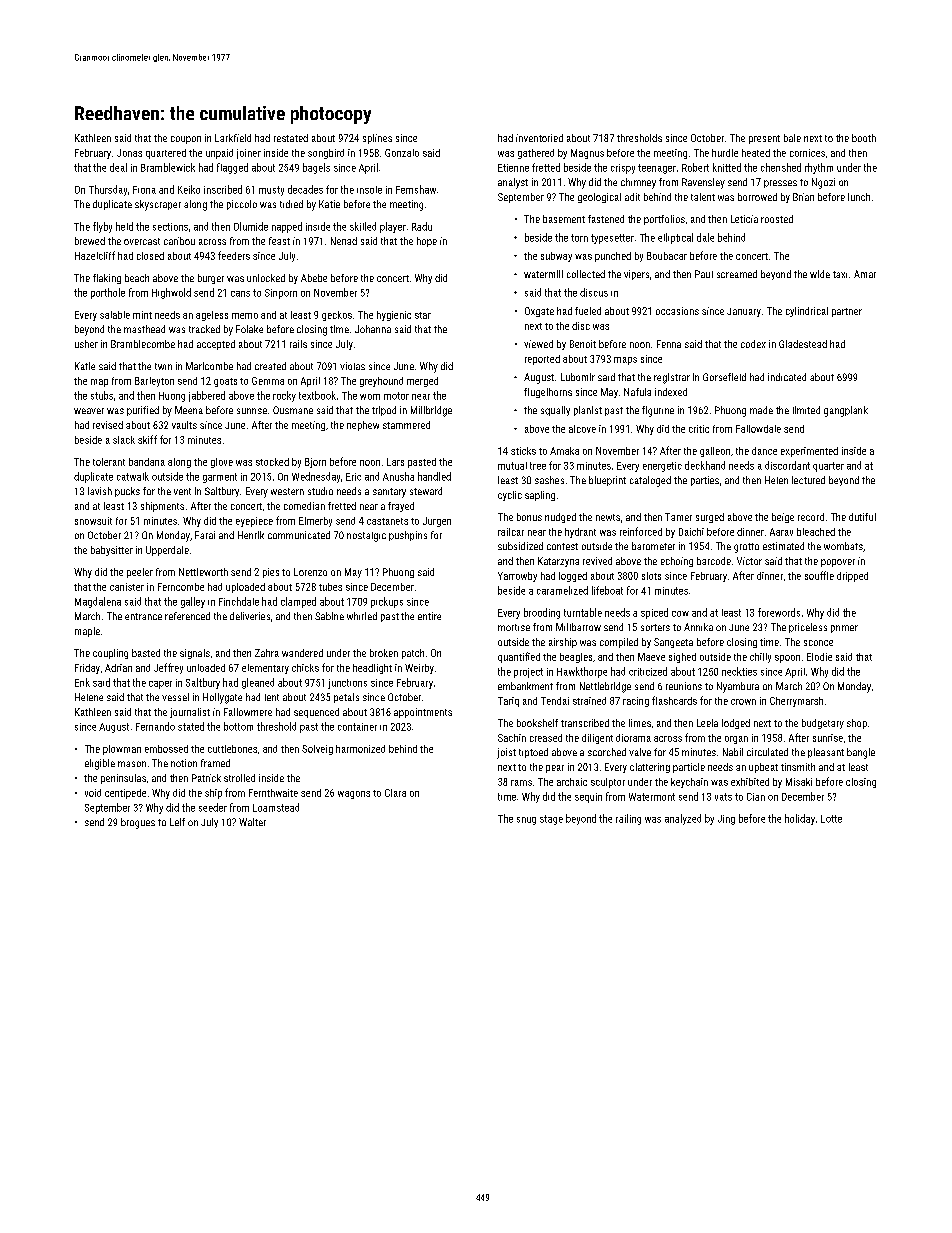 The height and width of the screenshot is (1233, 952). What do you see at coordinates (402, 153) in the screenshot?
I see `Gonzalo` at bounding box center [402, 153].
